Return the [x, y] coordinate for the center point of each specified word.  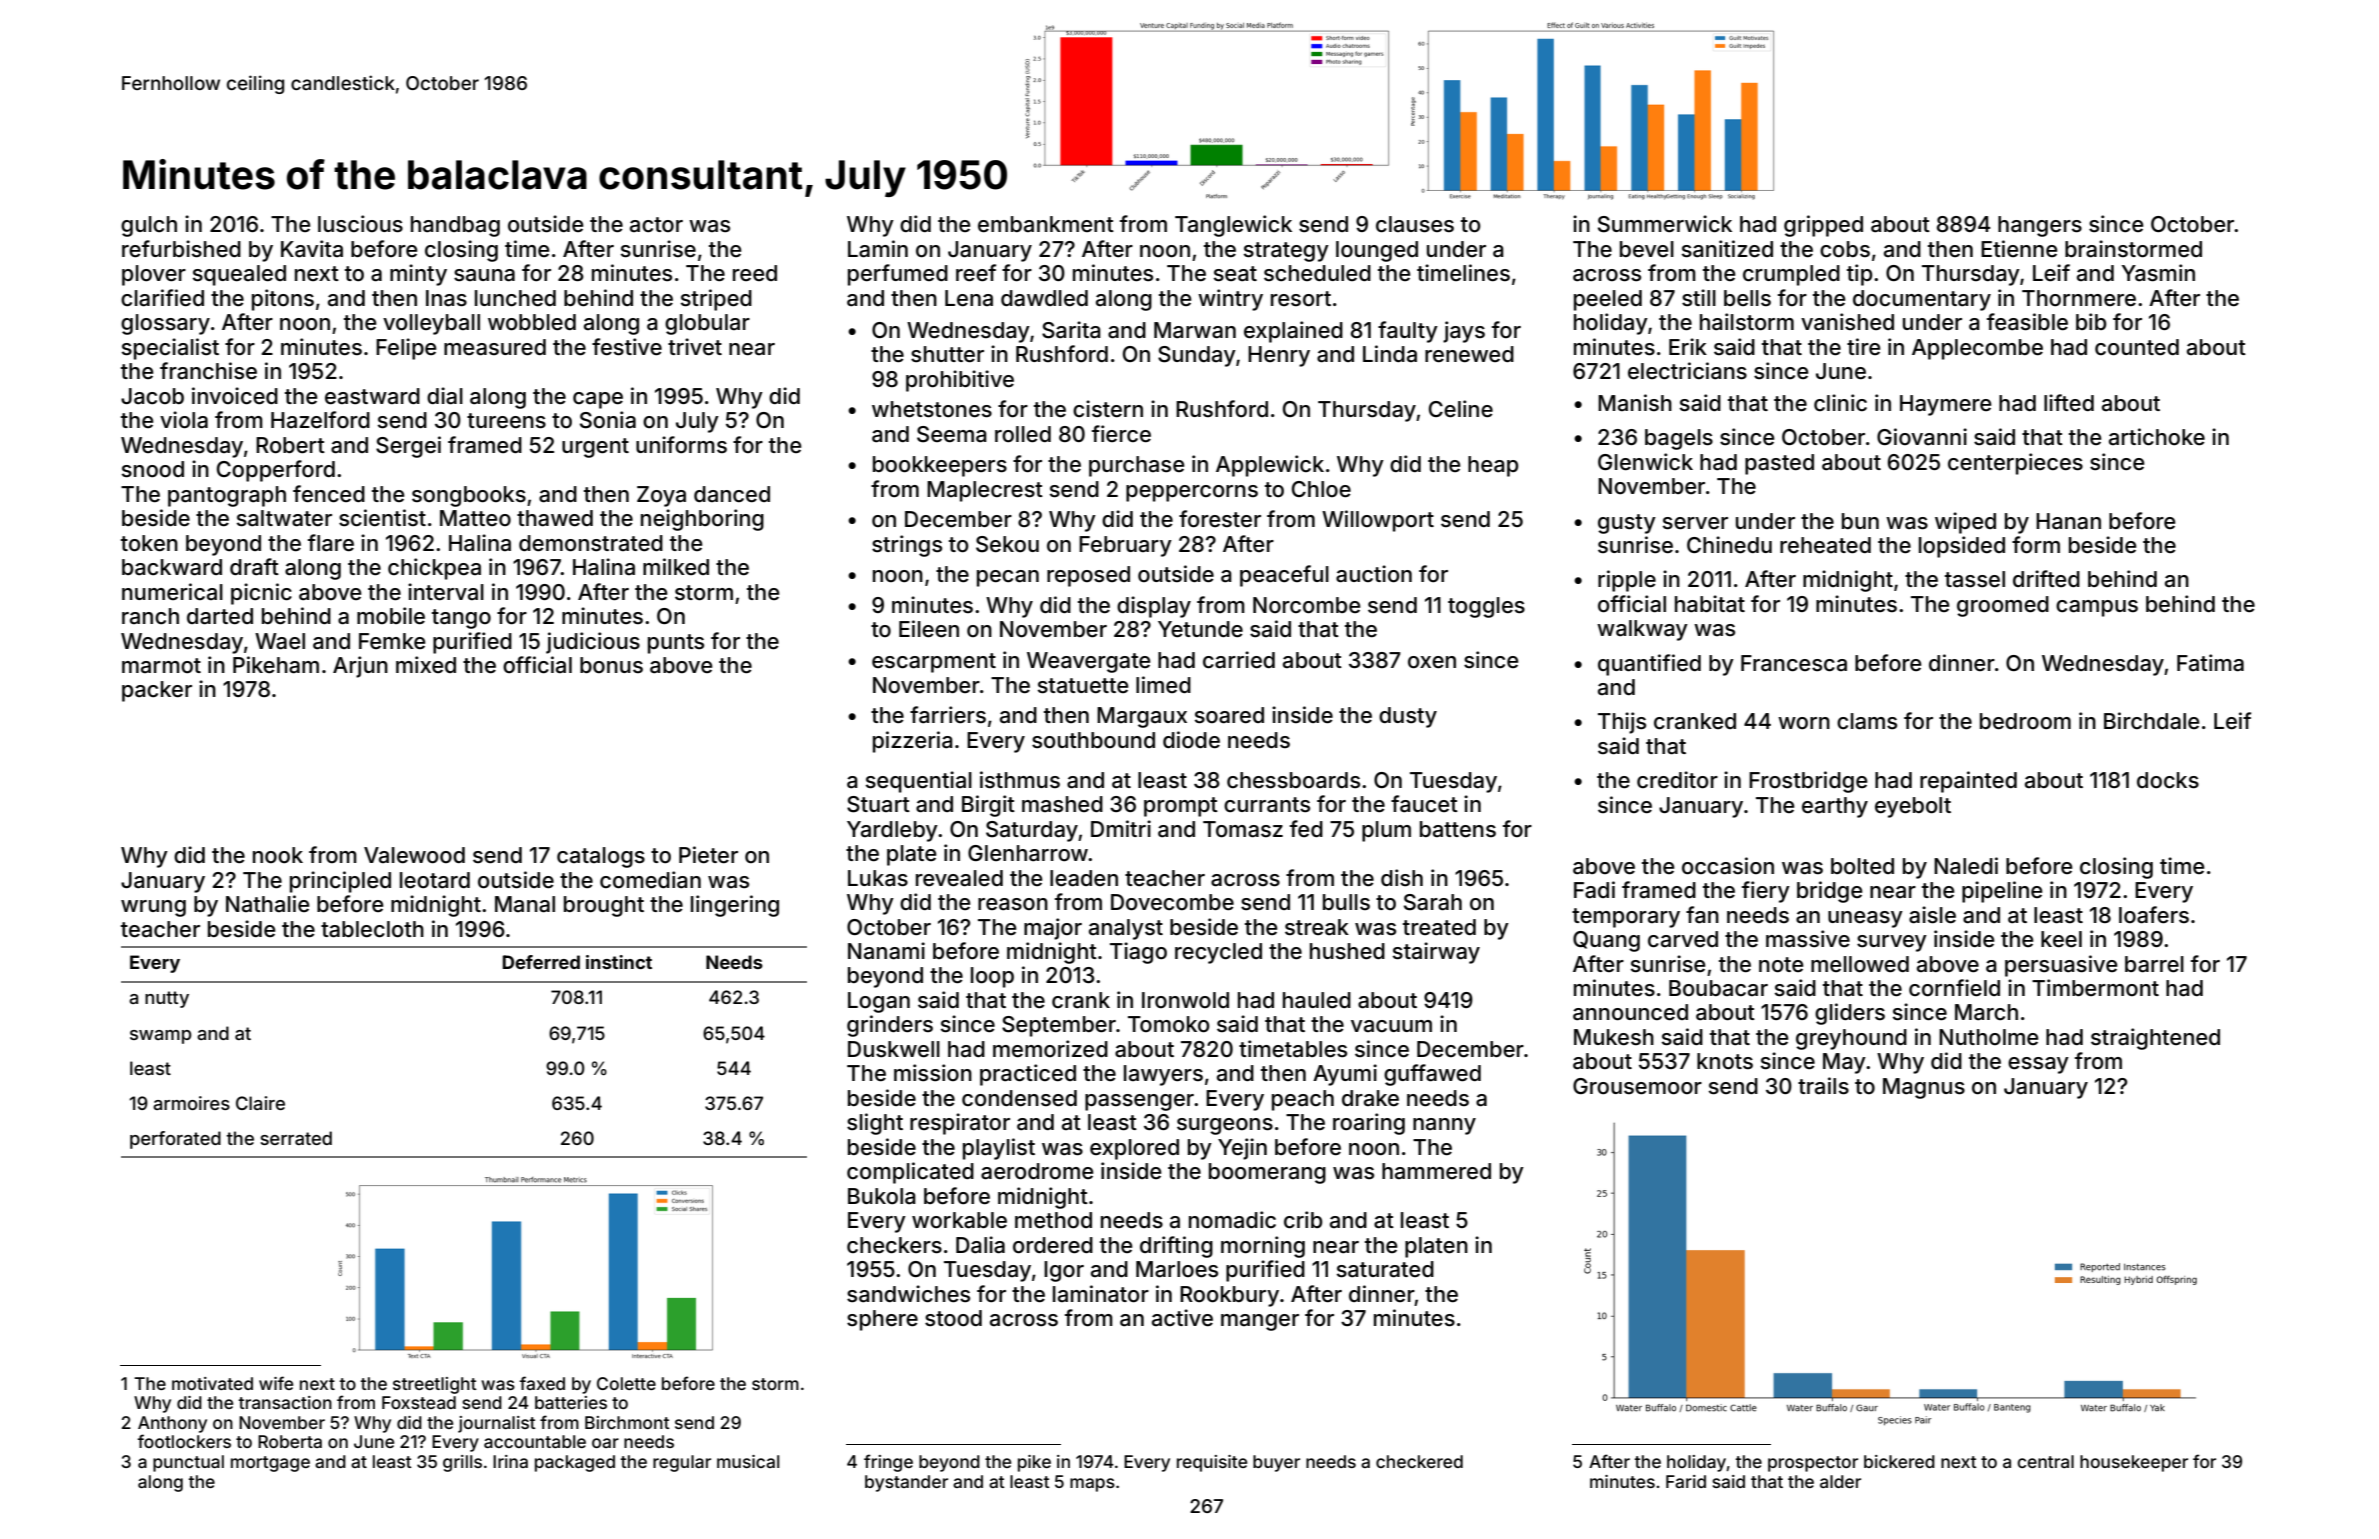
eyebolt [1913, 807]
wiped [1965, 523]
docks [2168, 780]
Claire [260, 1103]
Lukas [878, 878]
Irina [510, 1461]
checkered [1419, 1461]
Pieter [708, 855]
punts [676, 644]
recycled [1218, 953]
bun [1860, 521]
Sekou [1007, 544]
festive [627, 347]
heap [1493, 466]
